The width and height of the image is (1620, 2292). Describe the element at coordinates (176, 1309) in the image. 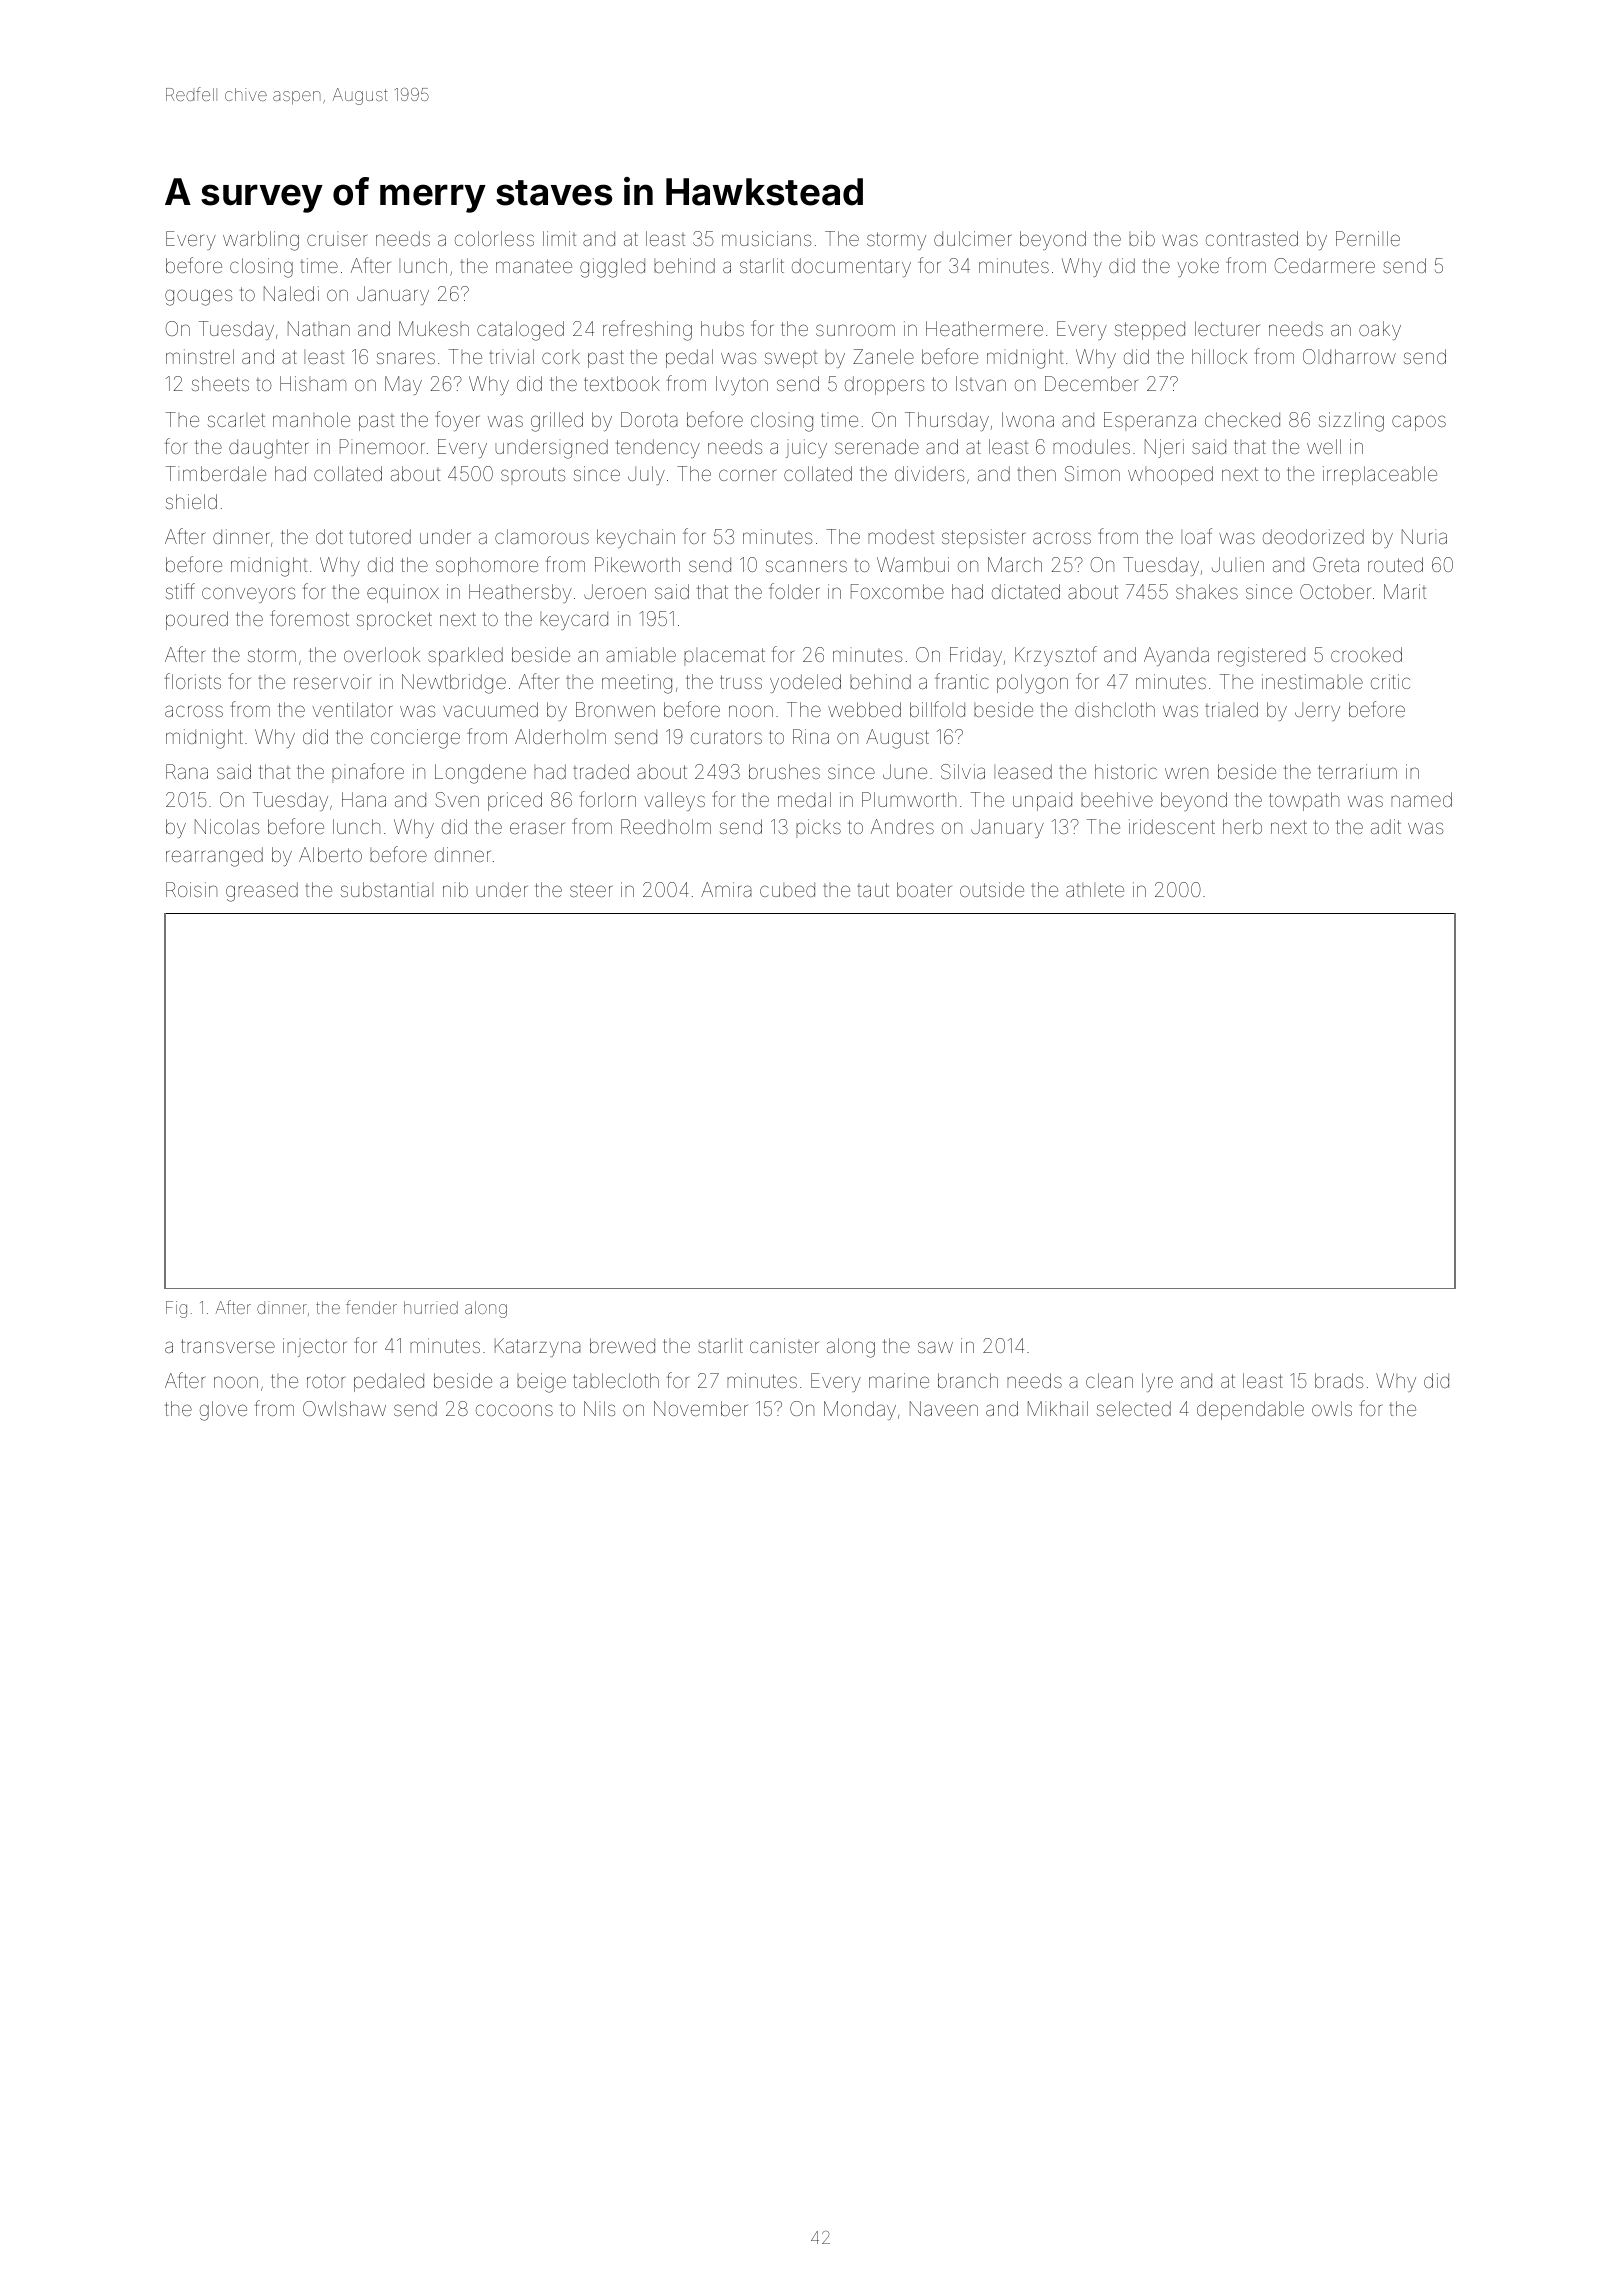

I see `Fig` at that location.
